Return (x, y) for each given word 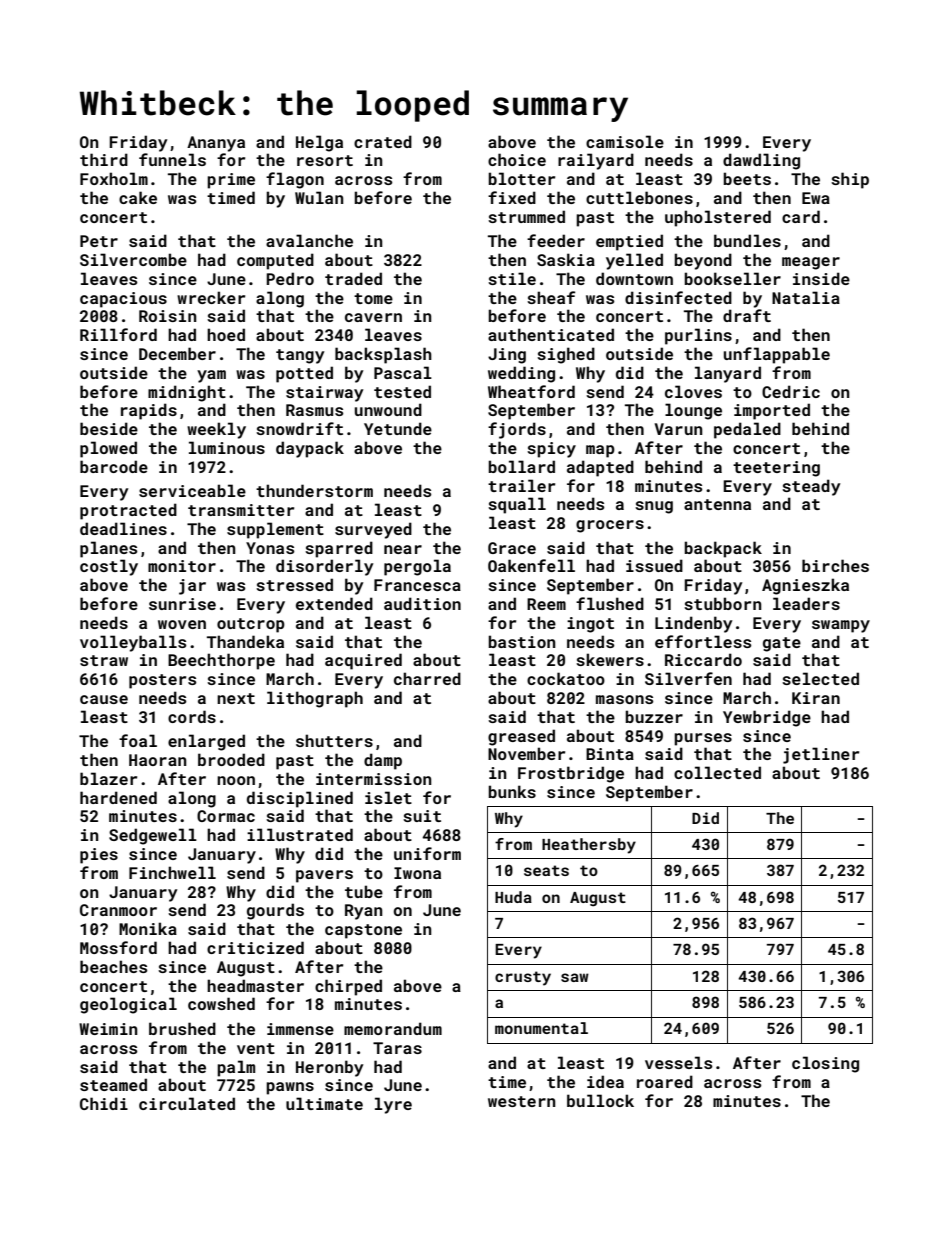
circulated (187, 1103)
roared (665, 1081)
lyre (393, 1105)
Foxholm (114, 178)
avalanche (309, 240)
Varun (679, 429)
